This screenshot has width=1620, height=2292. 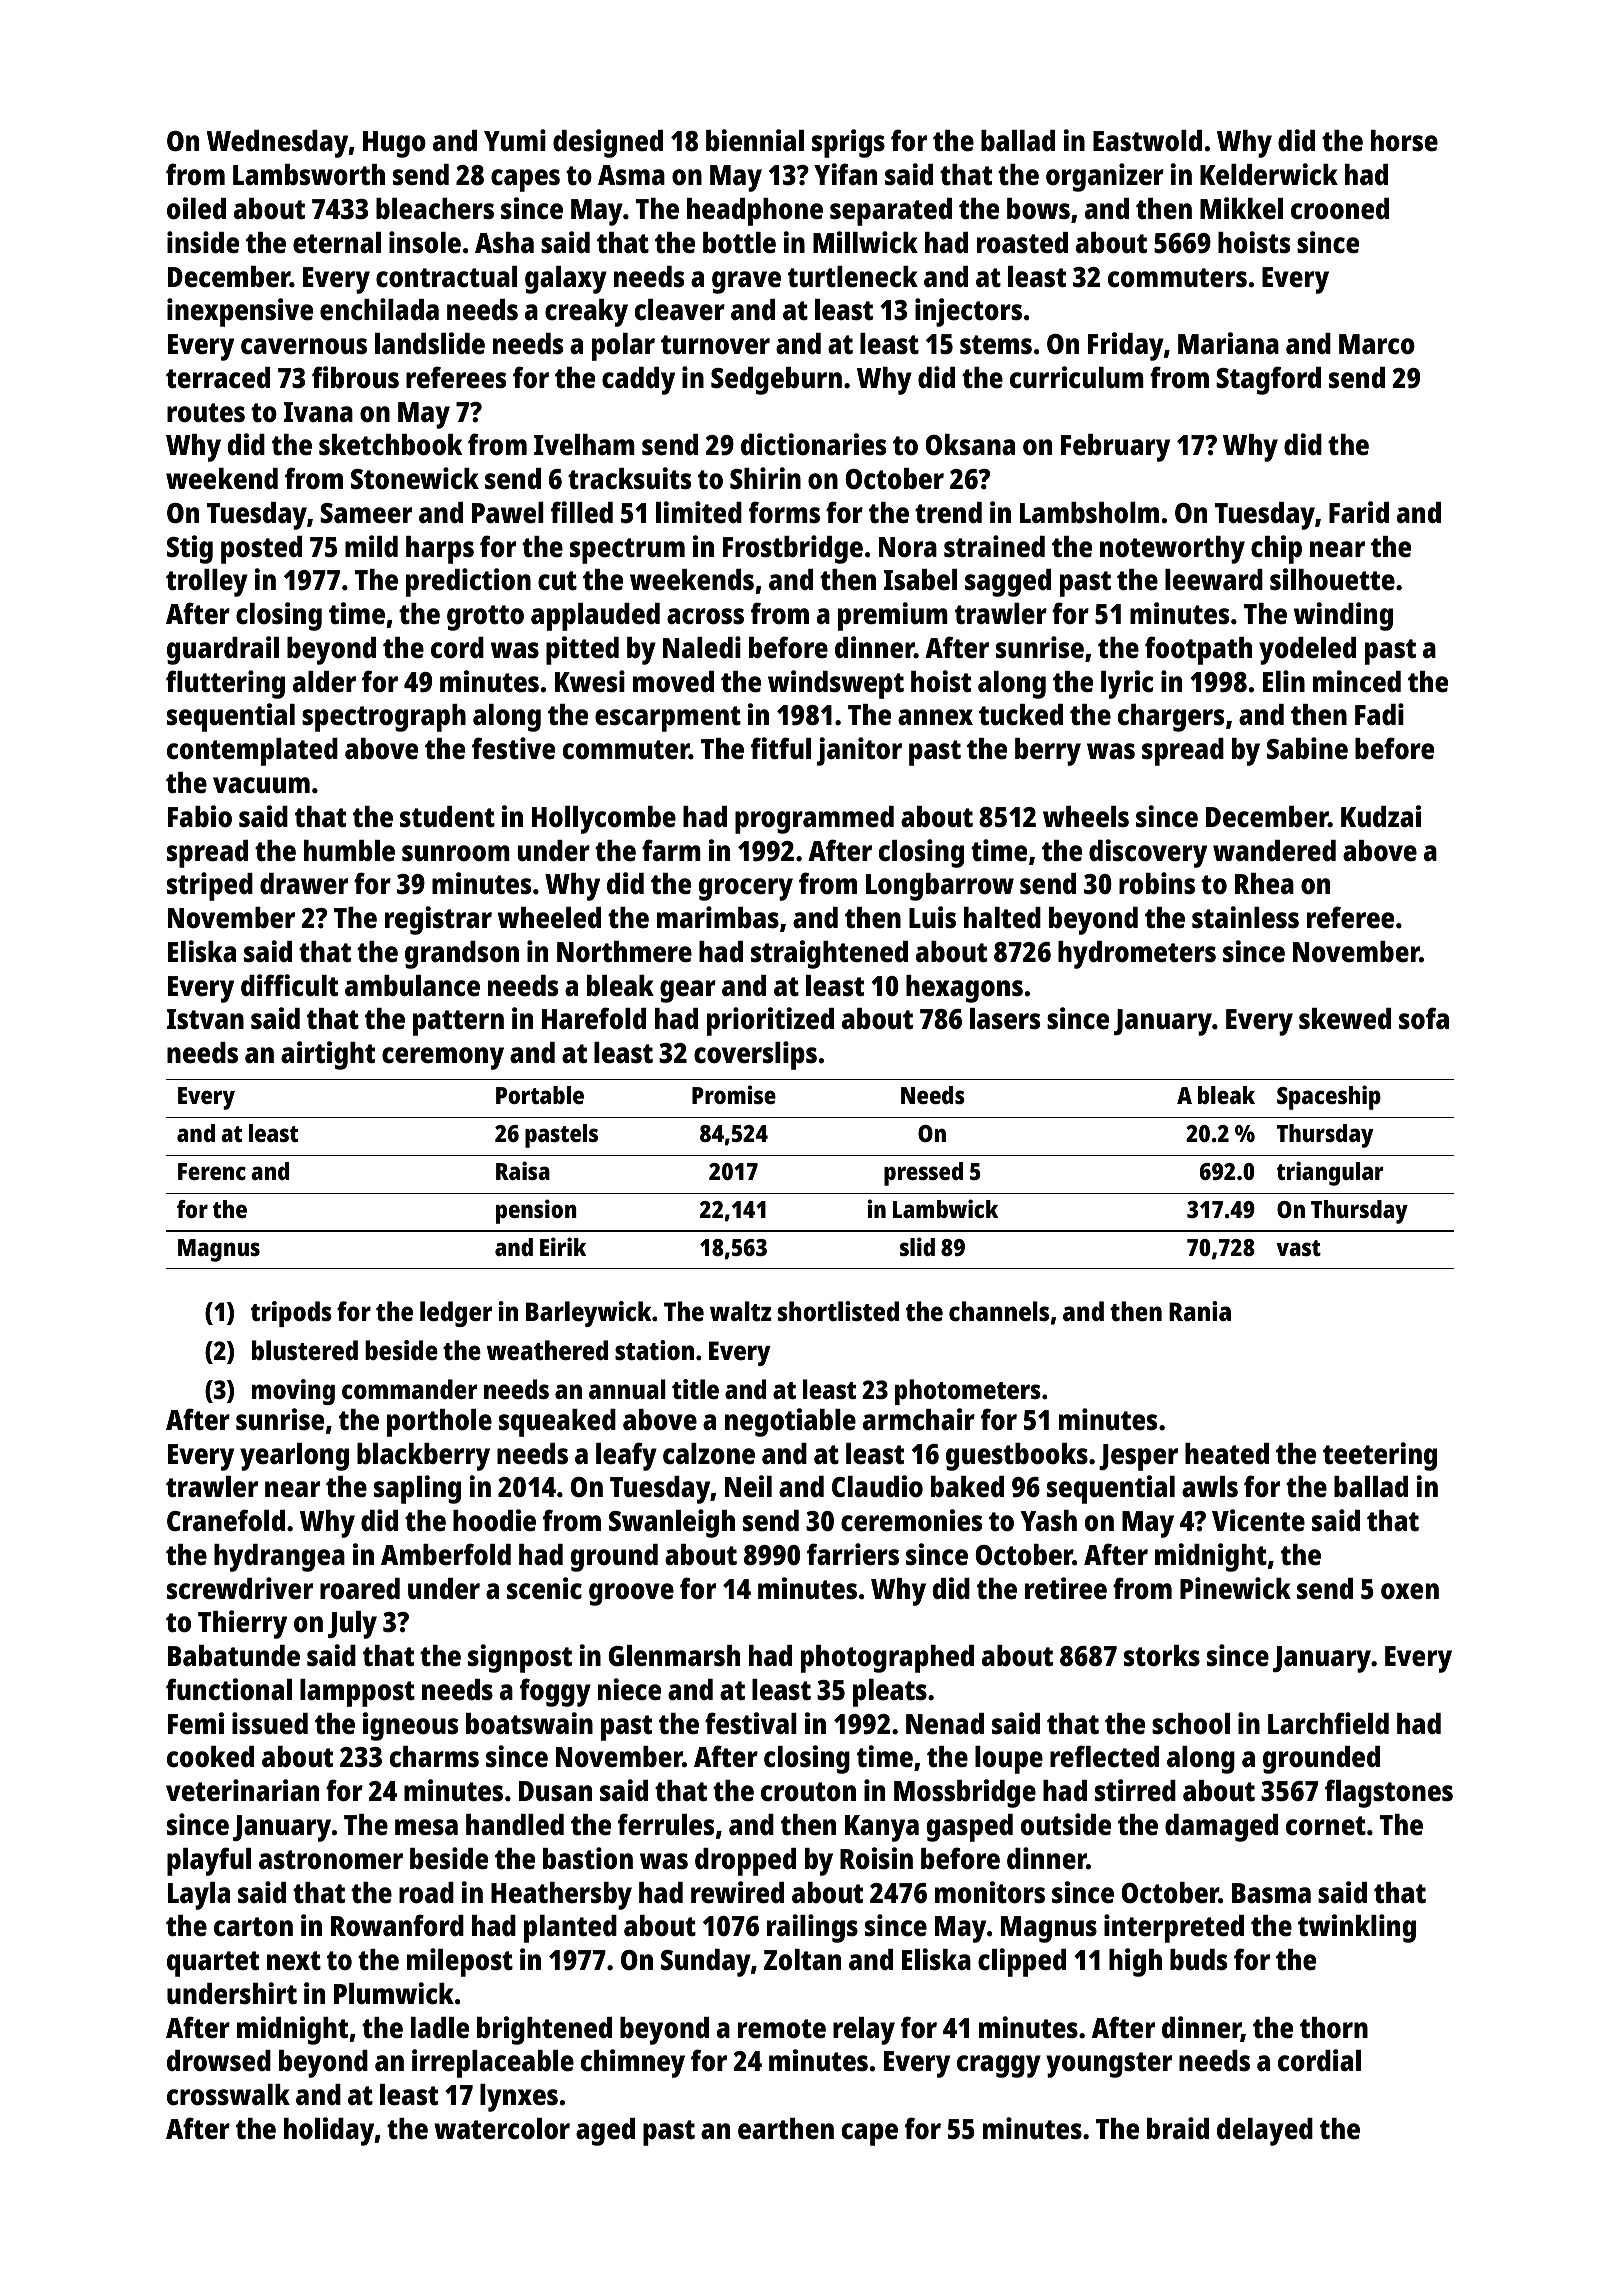 I want to click on Wednesday, so click(x=278, y=144).
